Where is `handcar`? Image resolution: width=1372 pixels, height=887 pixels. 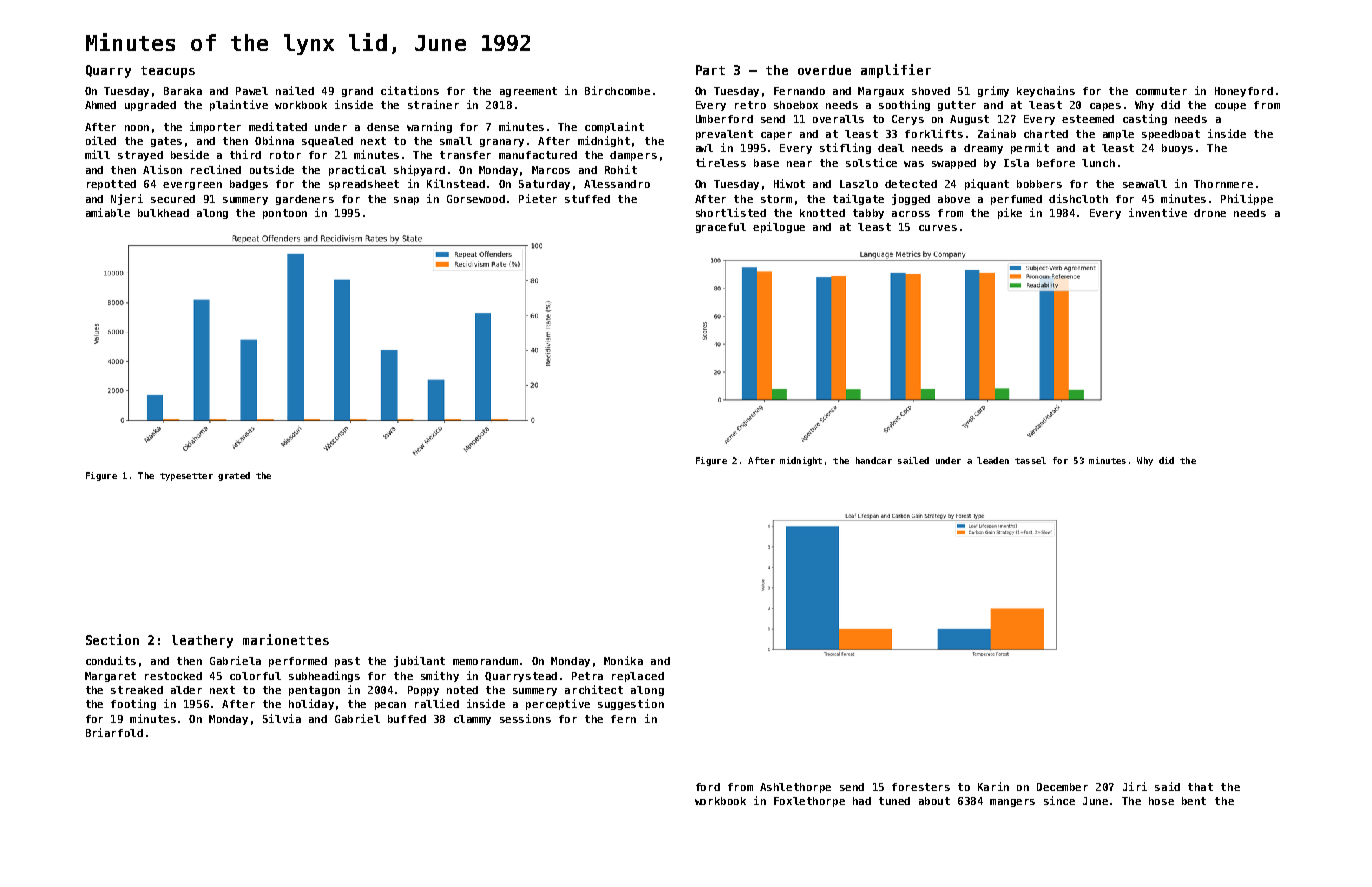
handcar is located at coordinates (874, 460).
